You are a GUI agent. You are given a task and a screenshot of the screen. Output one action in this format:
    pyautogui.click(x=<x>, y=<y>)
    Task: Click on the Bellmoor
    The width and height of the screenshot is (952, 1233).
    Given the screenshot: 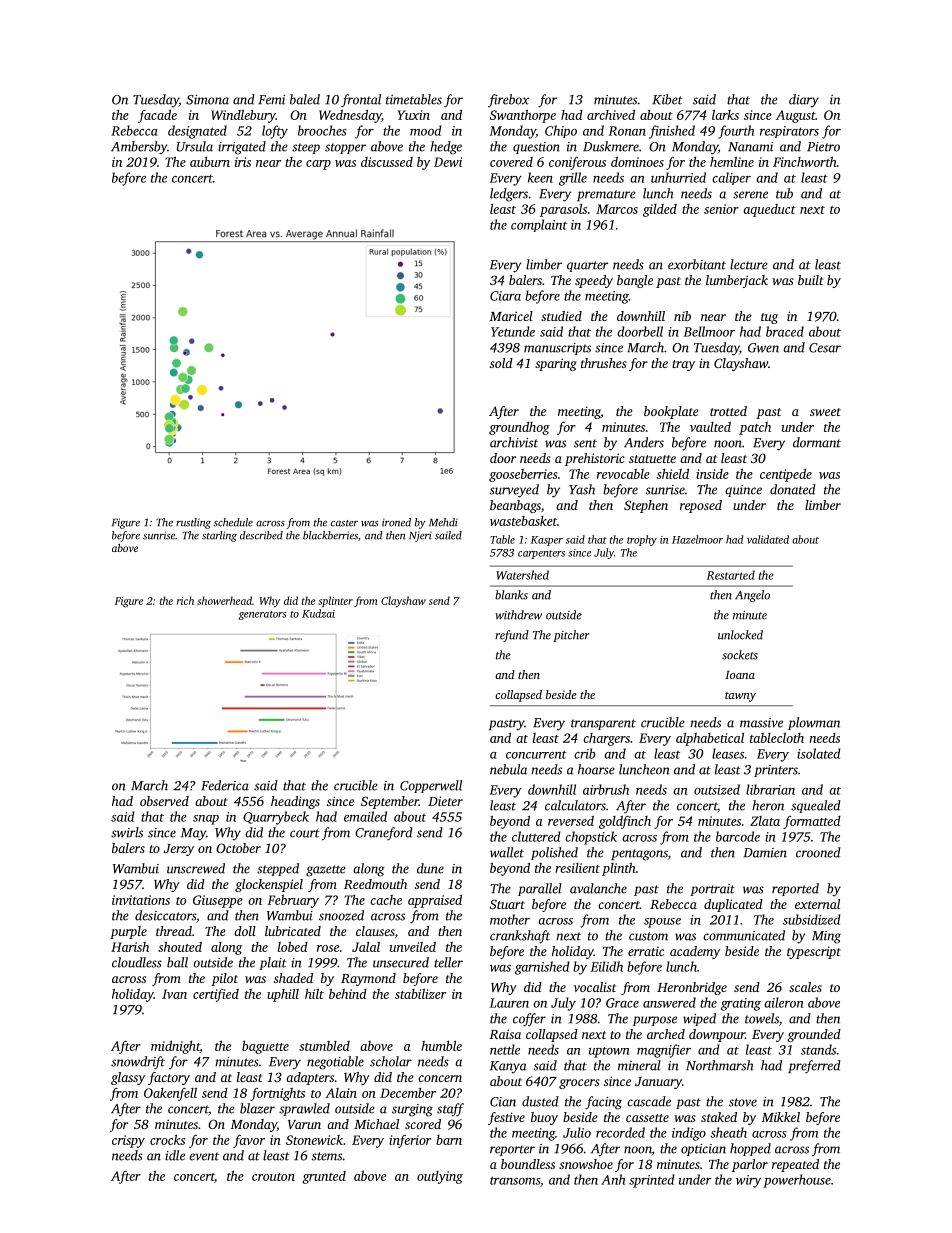 What is the action you would take?
    pyautogui.click(x=709, y=331)
